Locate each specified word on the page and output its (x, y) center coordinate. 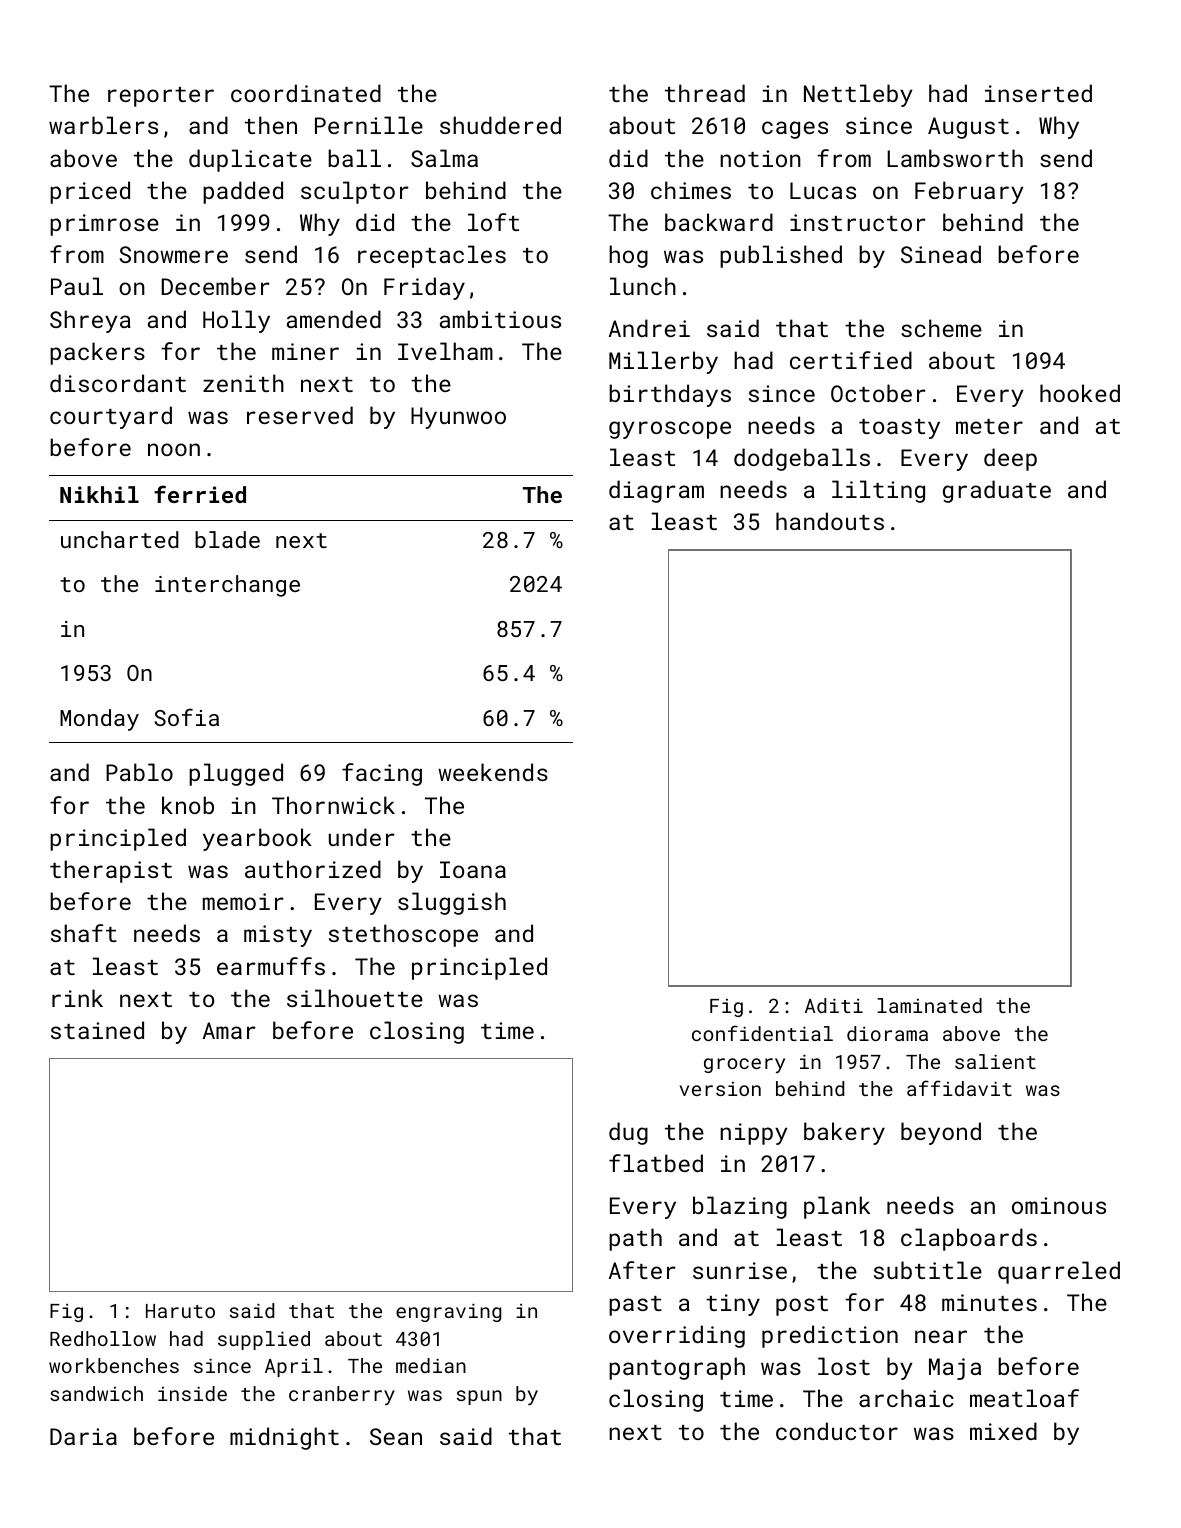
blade (227, 539)
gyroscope (670, 430)
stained (97, 1030)
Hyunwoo (458, 418)
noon (174, 449)
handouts (830, 521)
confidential (762, 1033)
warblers (103, 125)
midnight (284, 1438)
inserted (1038, 93)
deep (1010, 459)
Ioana (473, 869)
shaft (84, 933)
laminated (929, 1005)
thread (705, 93)
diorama (887, 1033)
